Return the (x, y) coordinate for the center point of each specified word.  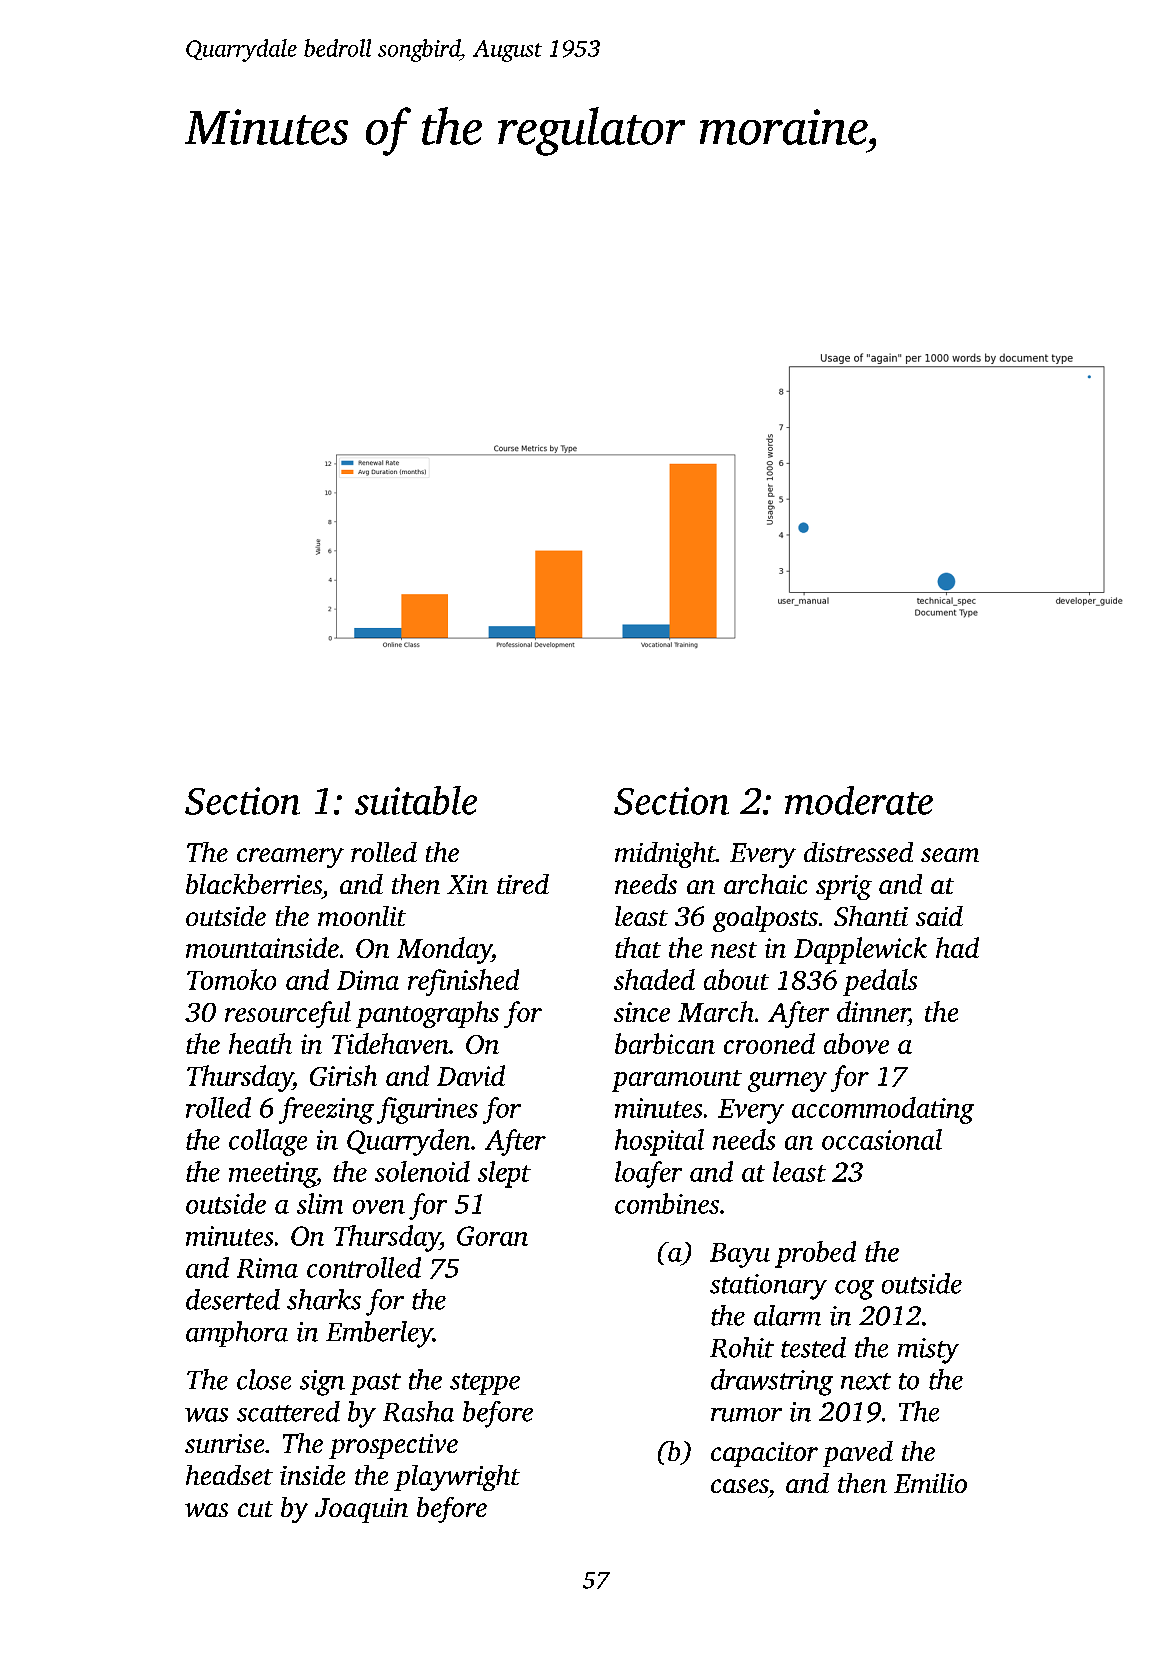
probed (815, 1254)
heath (260, 1043)
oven (379, 1207)
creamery (290, 858)
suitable (416, 800)
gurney (787, 1082)
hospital (659, 1142)
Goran (492, 1236)
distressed (858, 852)
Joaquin (361, 1510)
